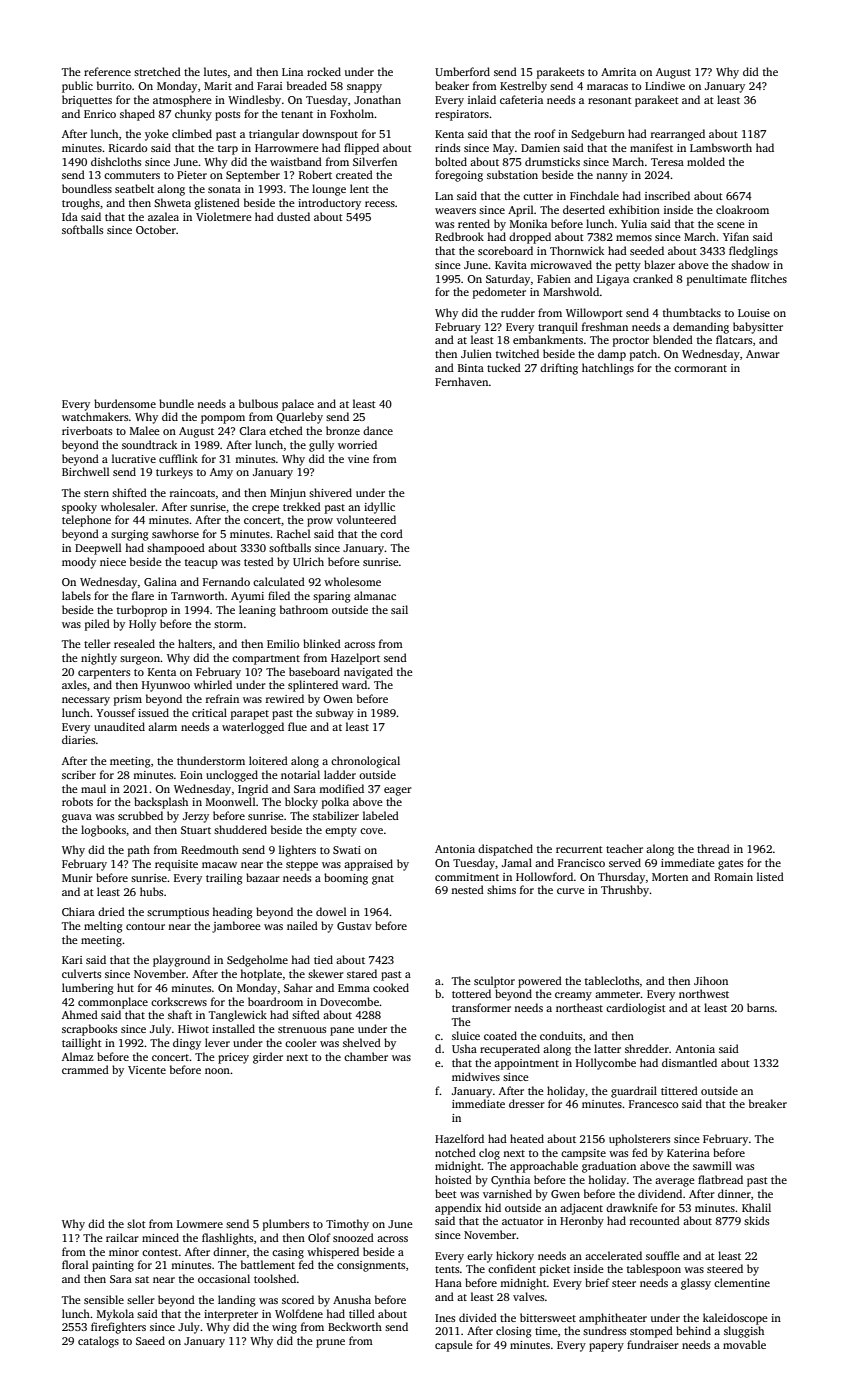 The width and height of the screenshot is (849, 1400). I want to click on whirled, so click(213, 684).
